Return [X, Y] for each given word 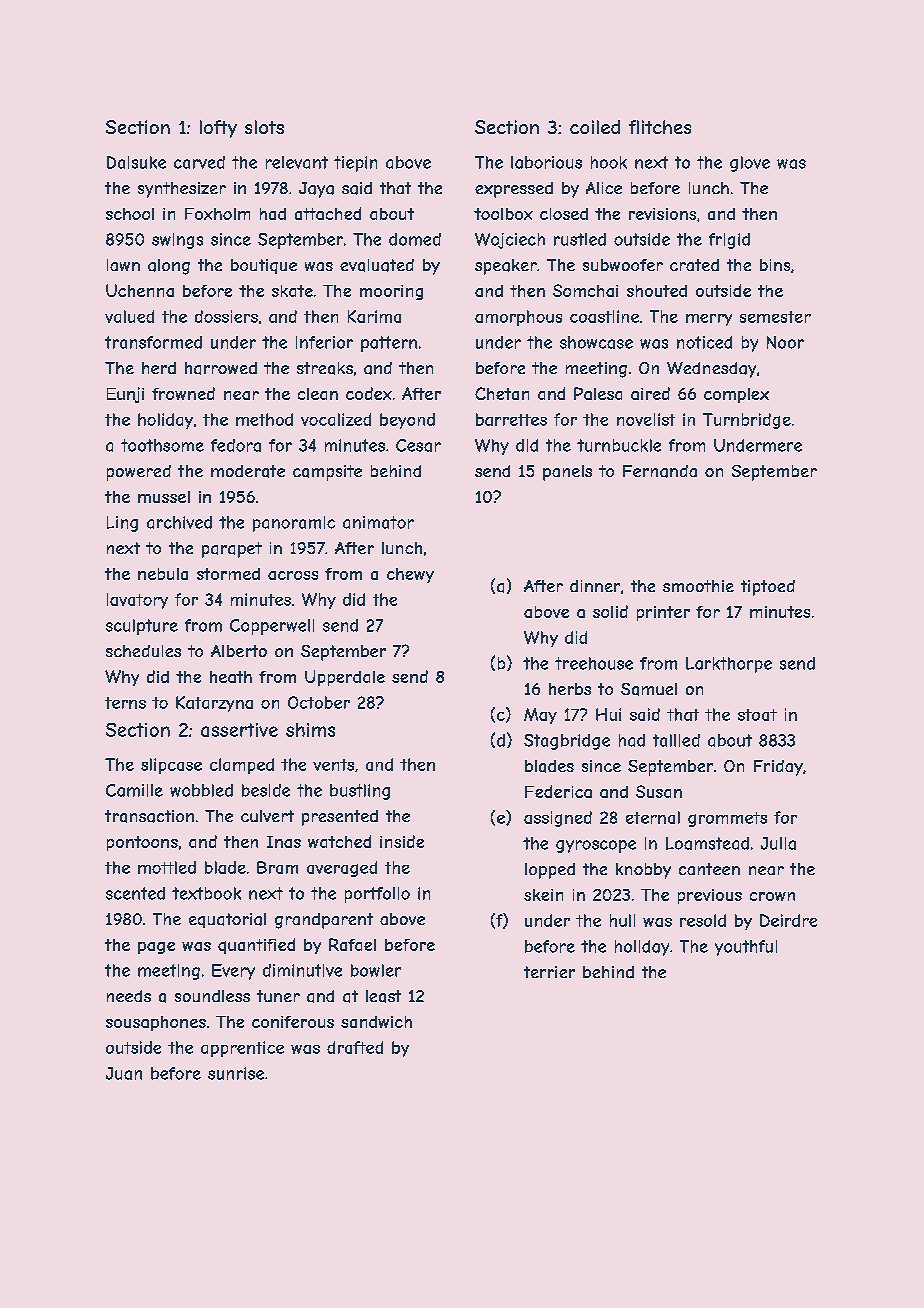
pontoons [142, 843]
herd [159, 368]
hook [609, 162]
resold [703, 920]
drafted [355, 1047]
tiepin [355, 164]
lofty [218, 129]
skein [543, 895]
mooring [391, 292]
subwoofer [623, 265]
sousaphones [156, 1023]
